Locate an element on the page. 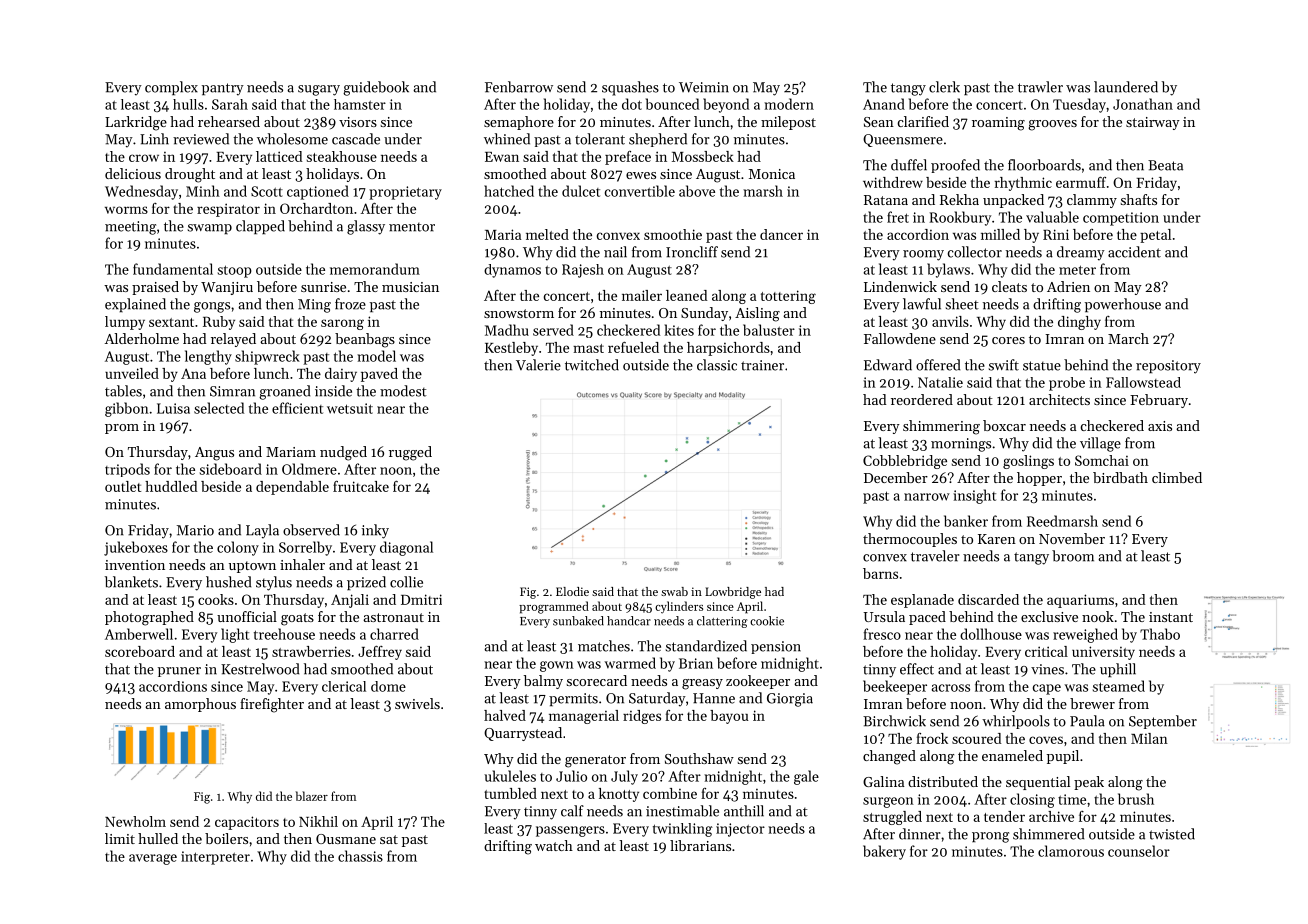  Ironcliff is located at coordinates (692, 252).
